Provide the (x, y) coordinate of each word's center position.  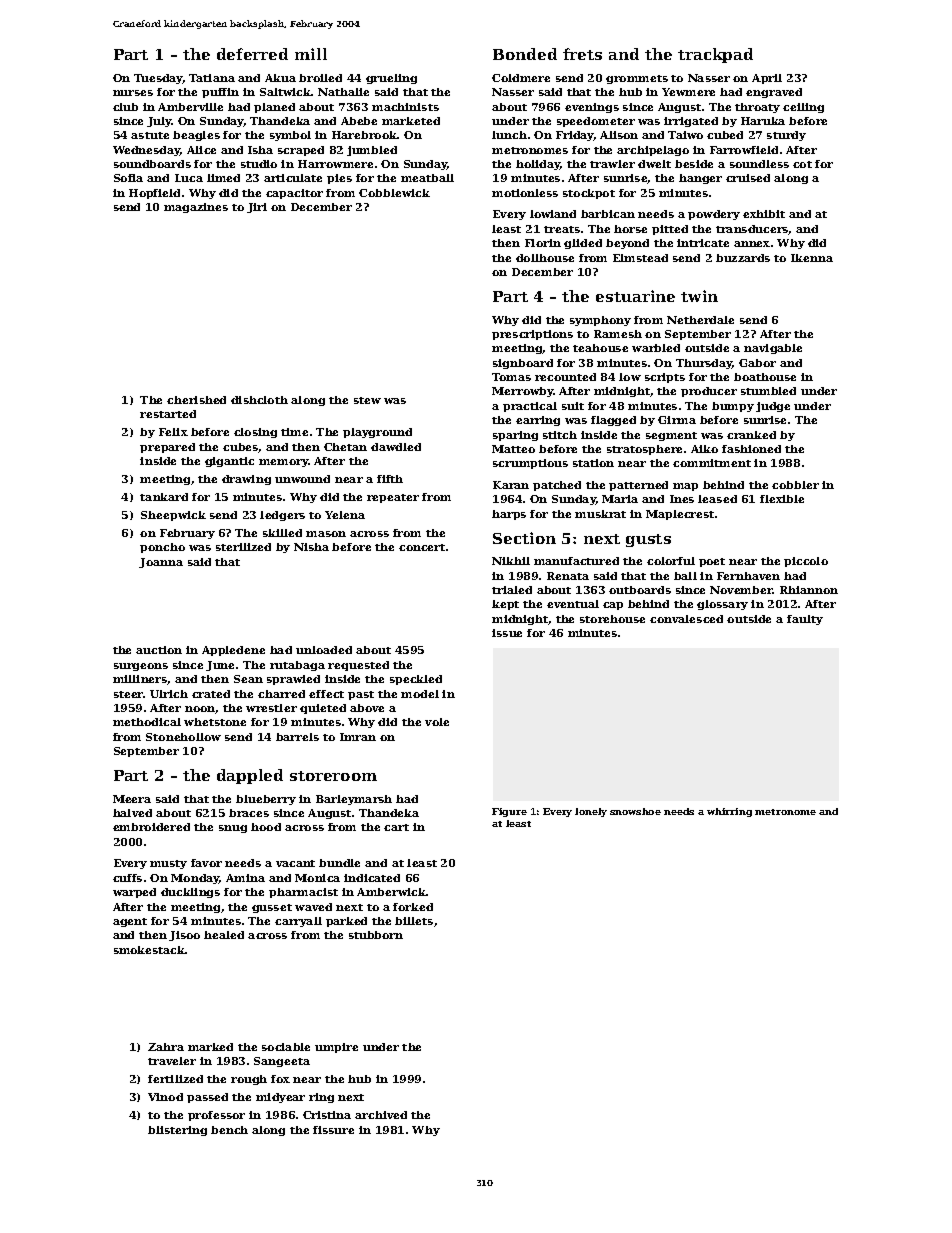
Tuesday (158, 79)
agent (130, 922)
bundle (339, 863)
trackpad (715, 55)
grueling (391, 79)
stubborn (376, 935)
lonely (591, 812)
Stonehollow (183, 737)
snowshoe (635, 811)
